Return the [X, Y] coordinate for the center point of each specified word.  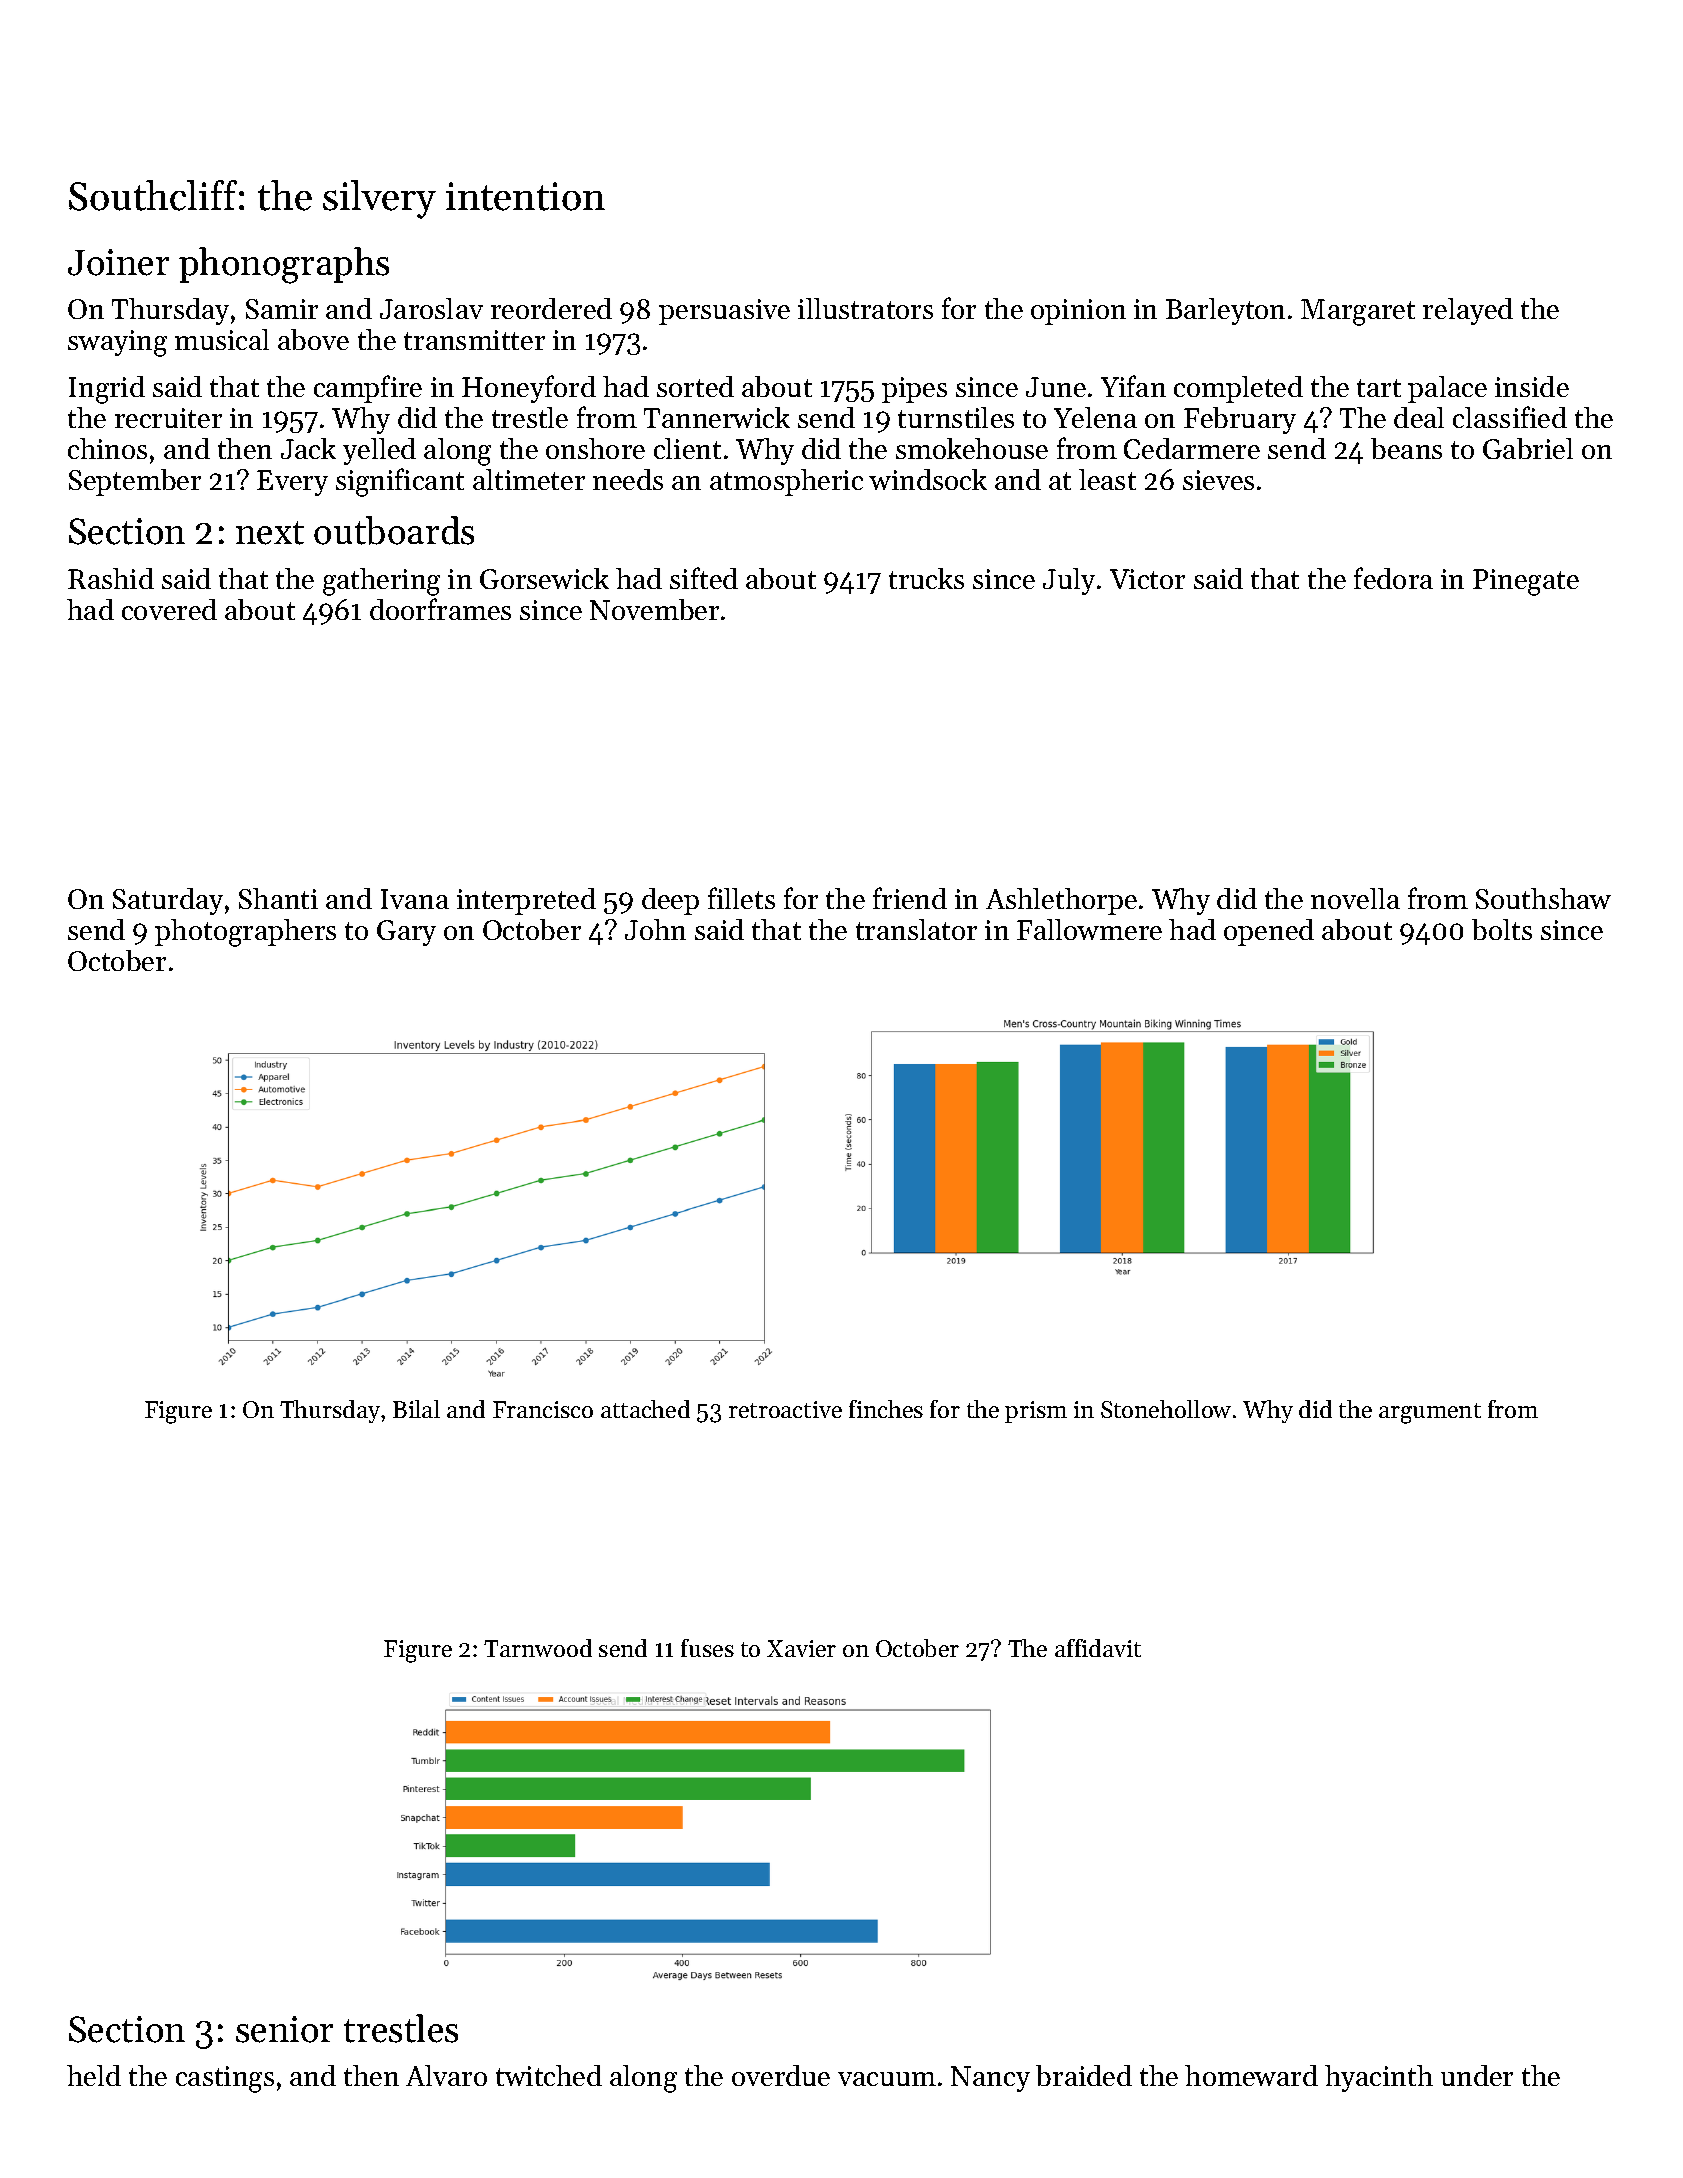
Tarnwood [538, 1648]
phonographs [284, 265]
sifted [704, 578]
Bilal [416, 1409]
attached [645, 1409]
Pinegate [1526, 582]
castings [225, 2079]
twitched [549, 2075]
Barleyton [1225, 311]
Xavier [801, 1648]
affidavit [1098, 1648]
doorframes [440, 609]
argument [1430, 1413]
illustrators [865, 308]
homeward [1251, 2075]
